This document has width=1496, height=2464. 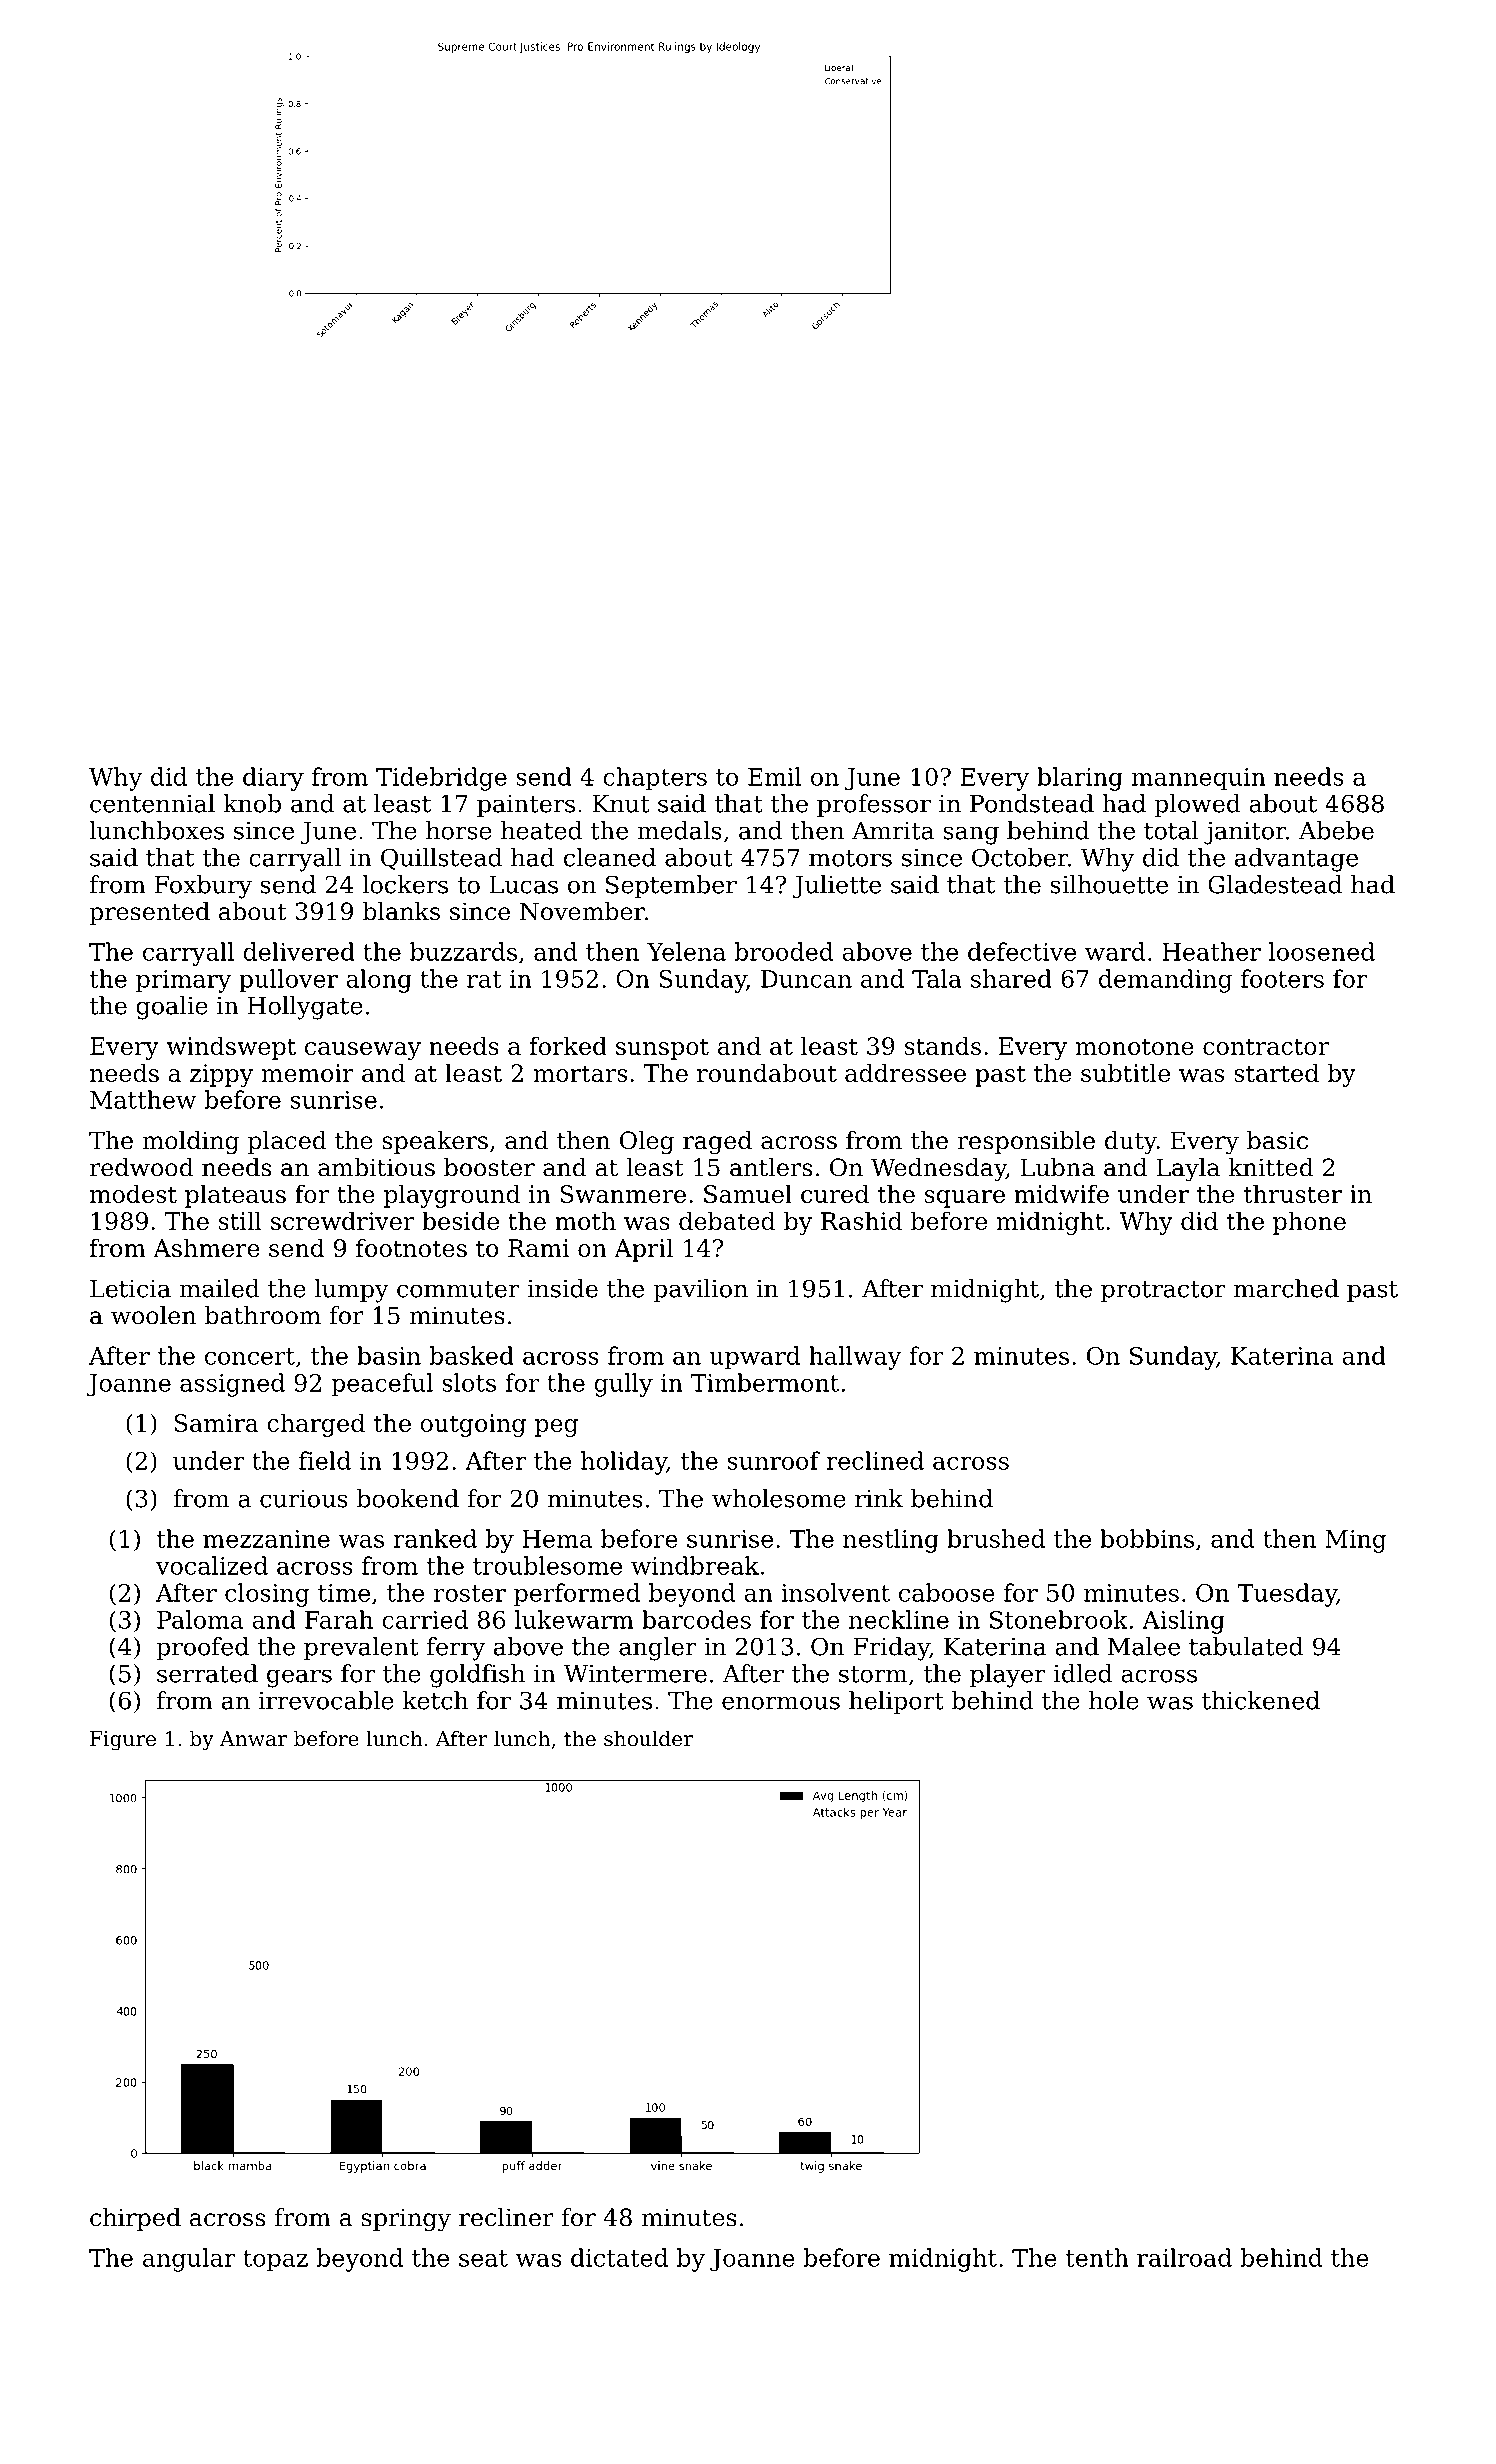 I want to click on primary, so click(x=183, y=981).
